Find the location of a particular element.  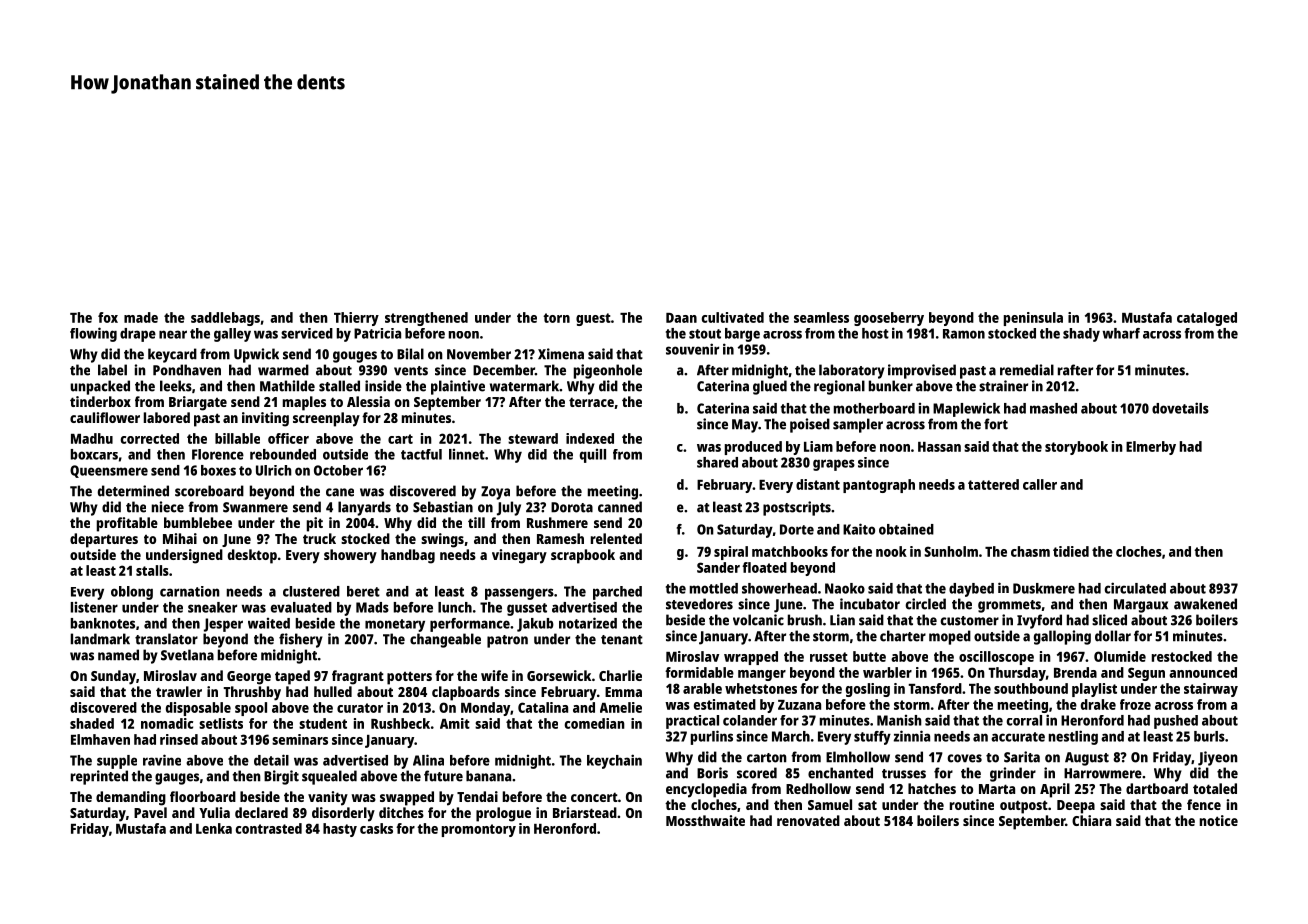

Elmerby is located at coordinates (1151, 448).
